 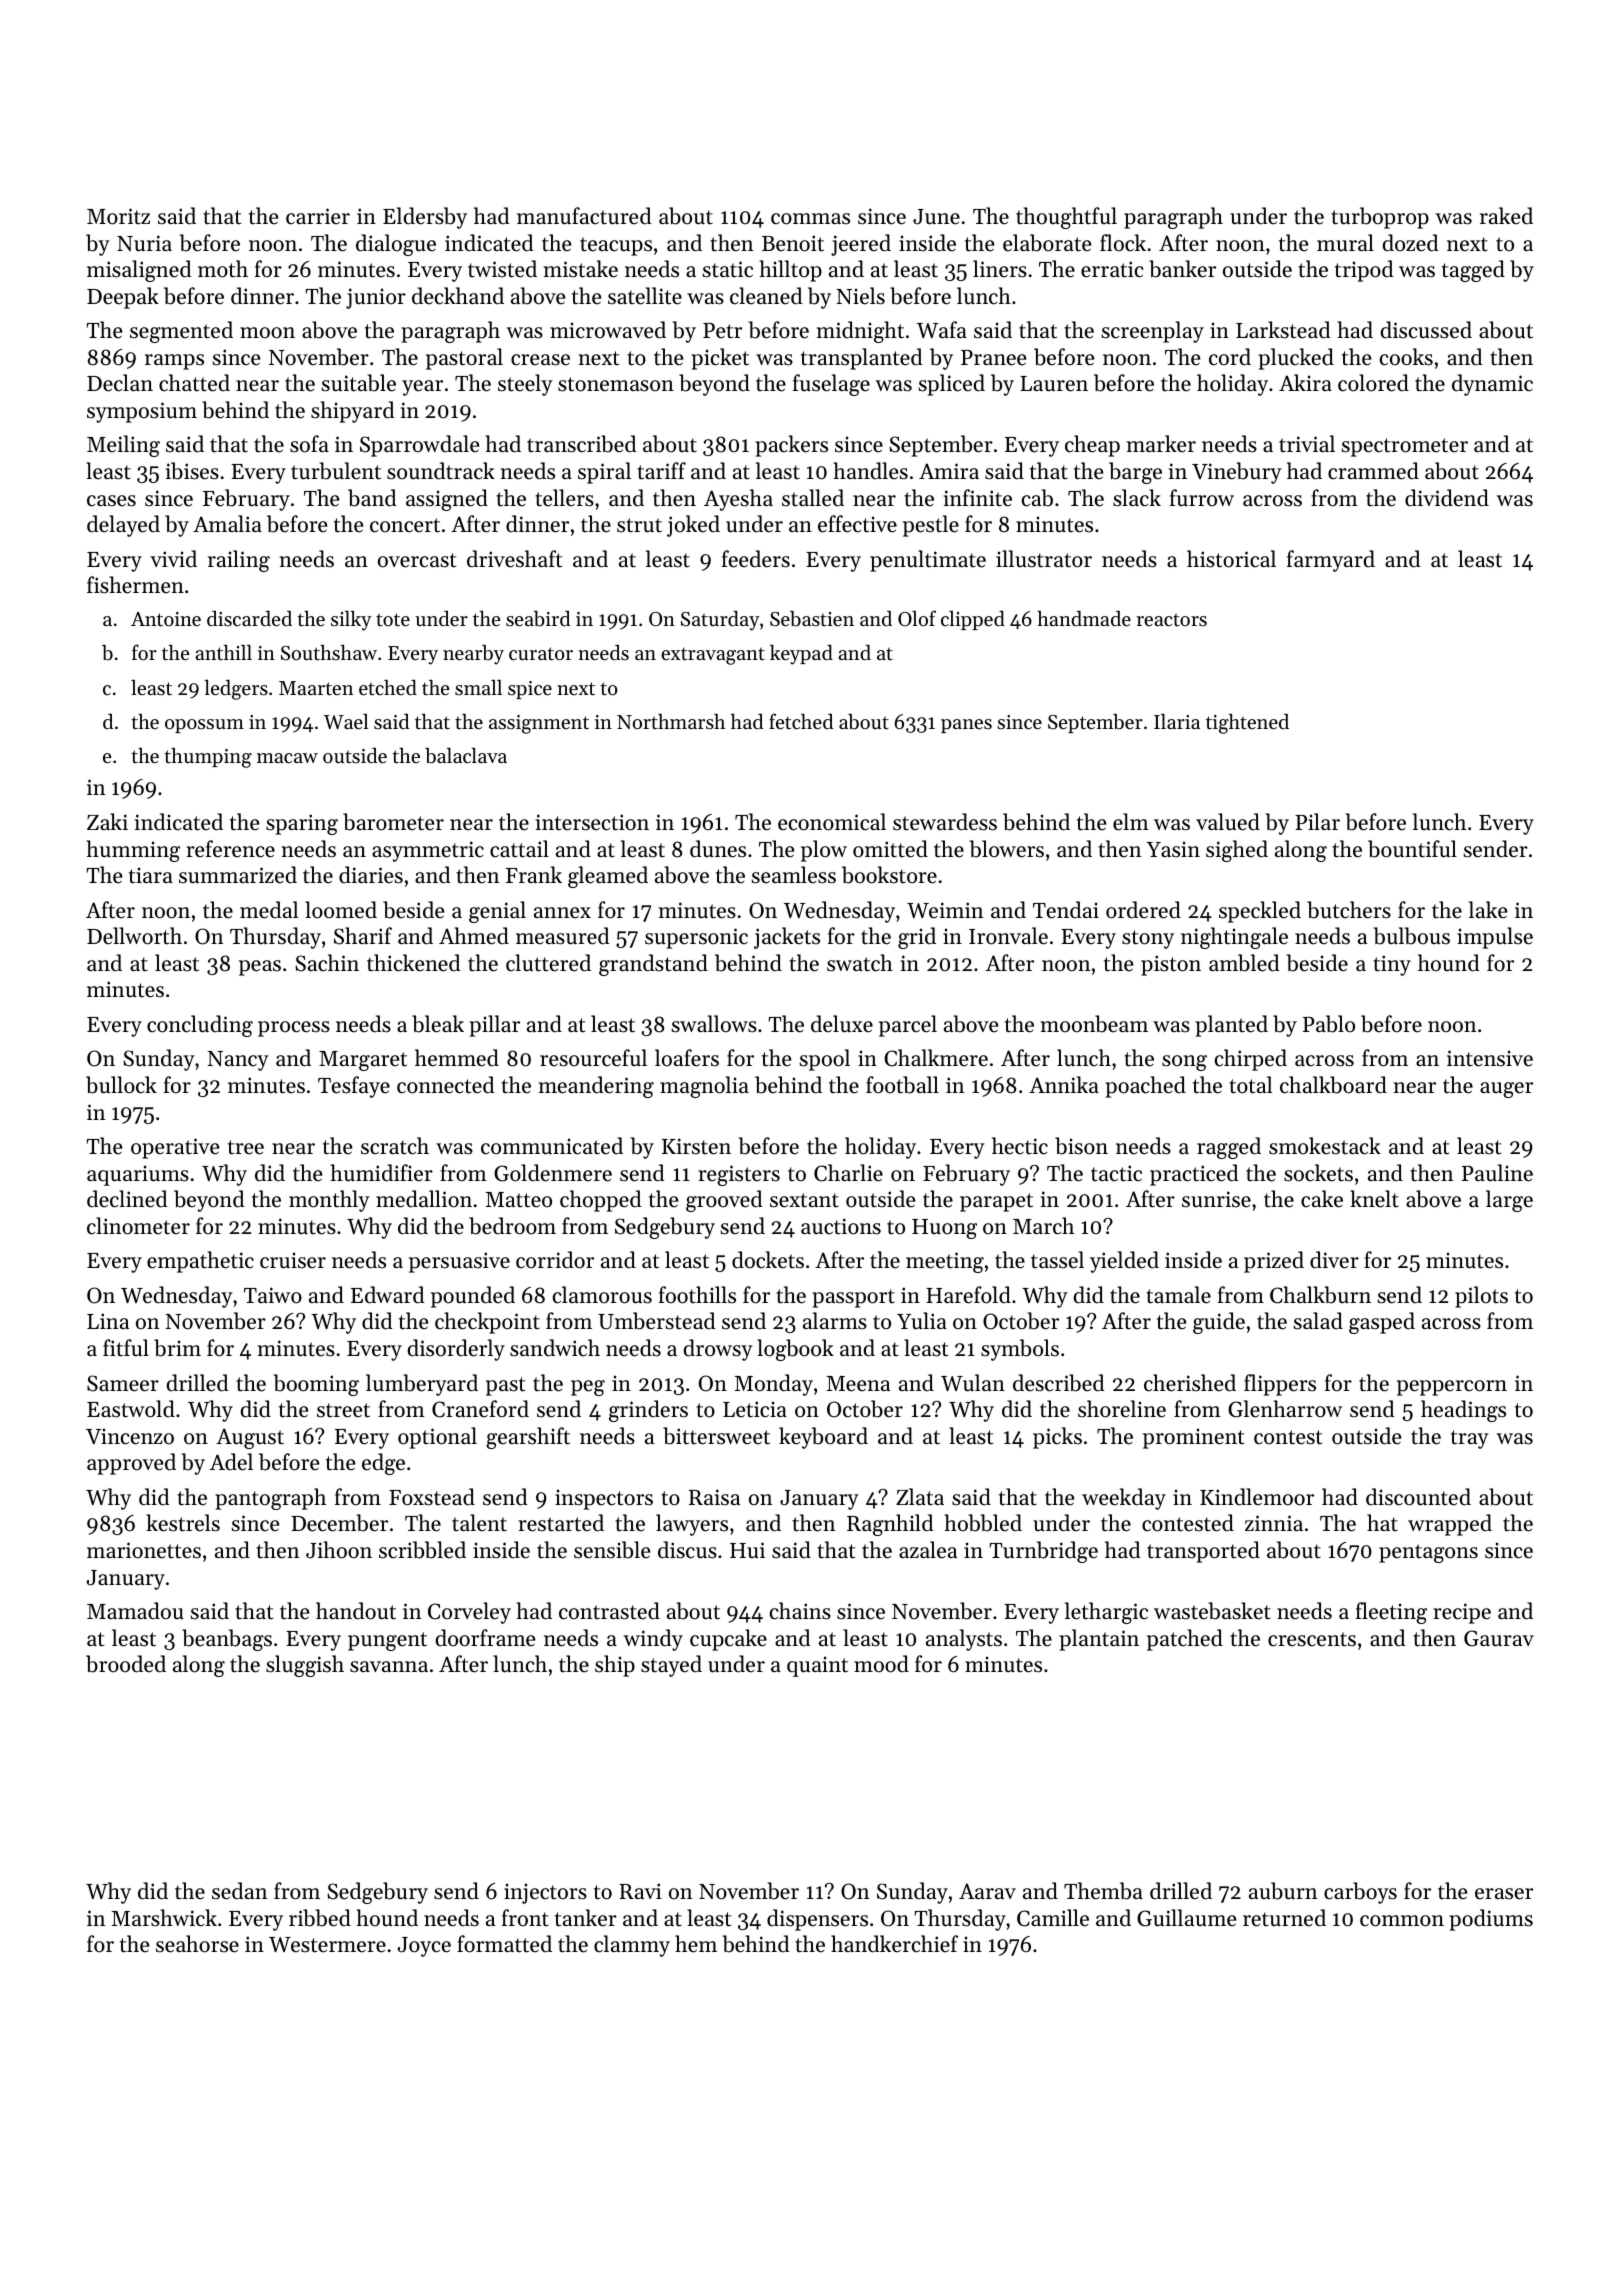 I want to click on handkerchief, so click(x=894, y=1944).
